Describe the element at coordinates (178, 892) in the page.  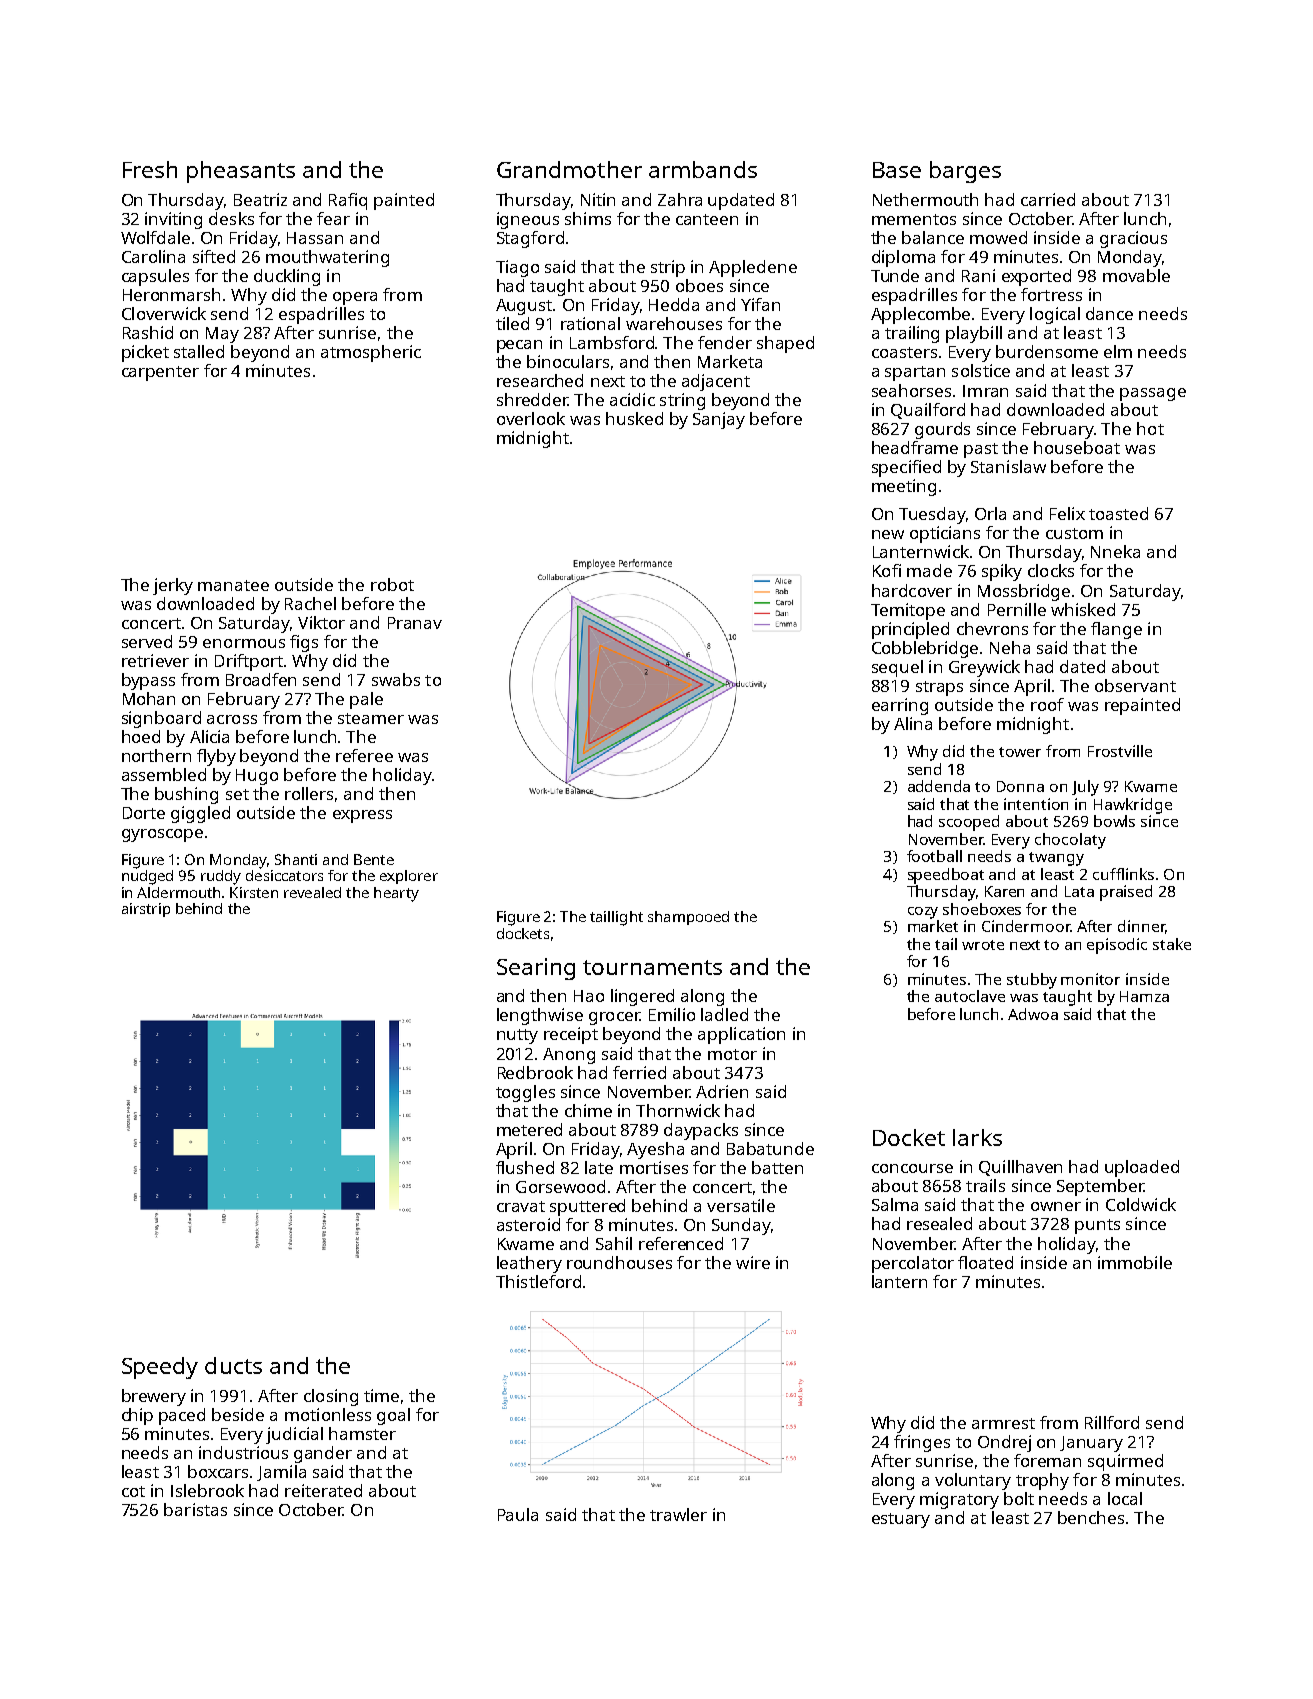
I see `Aldermouth` at that location.
